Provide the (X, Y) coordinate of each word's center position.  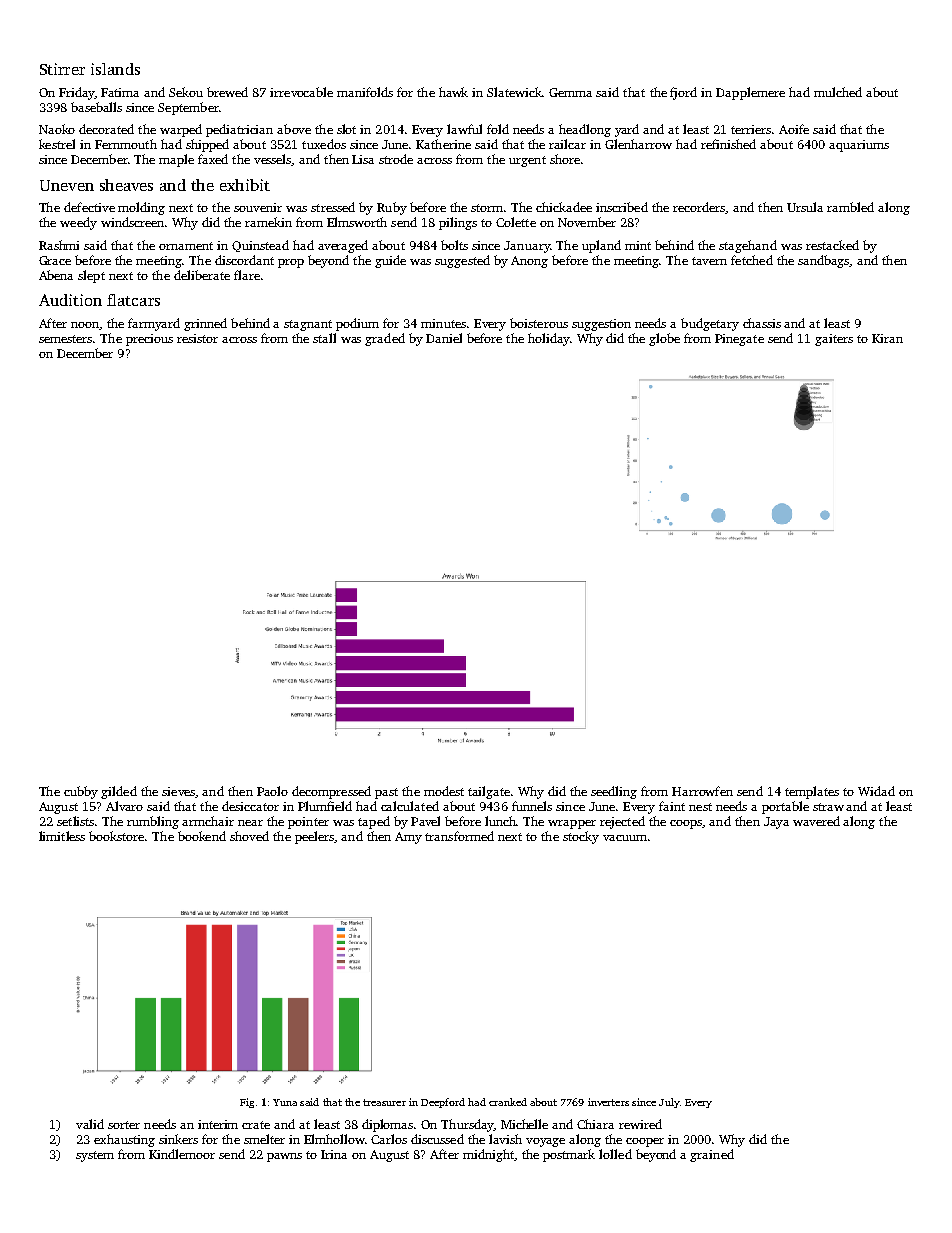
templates (812, 792)
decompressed (331, 792)
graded (385, 339)
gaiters (834, 340)
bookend (202, 836)
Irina (334, 1154)
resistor (197, 338)
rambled (850, 207)
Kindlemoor (182, 1154)
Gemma (570, 92)
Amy (408, 838)
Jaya (776, 823)
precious (149, 340)
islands (115, 69)
